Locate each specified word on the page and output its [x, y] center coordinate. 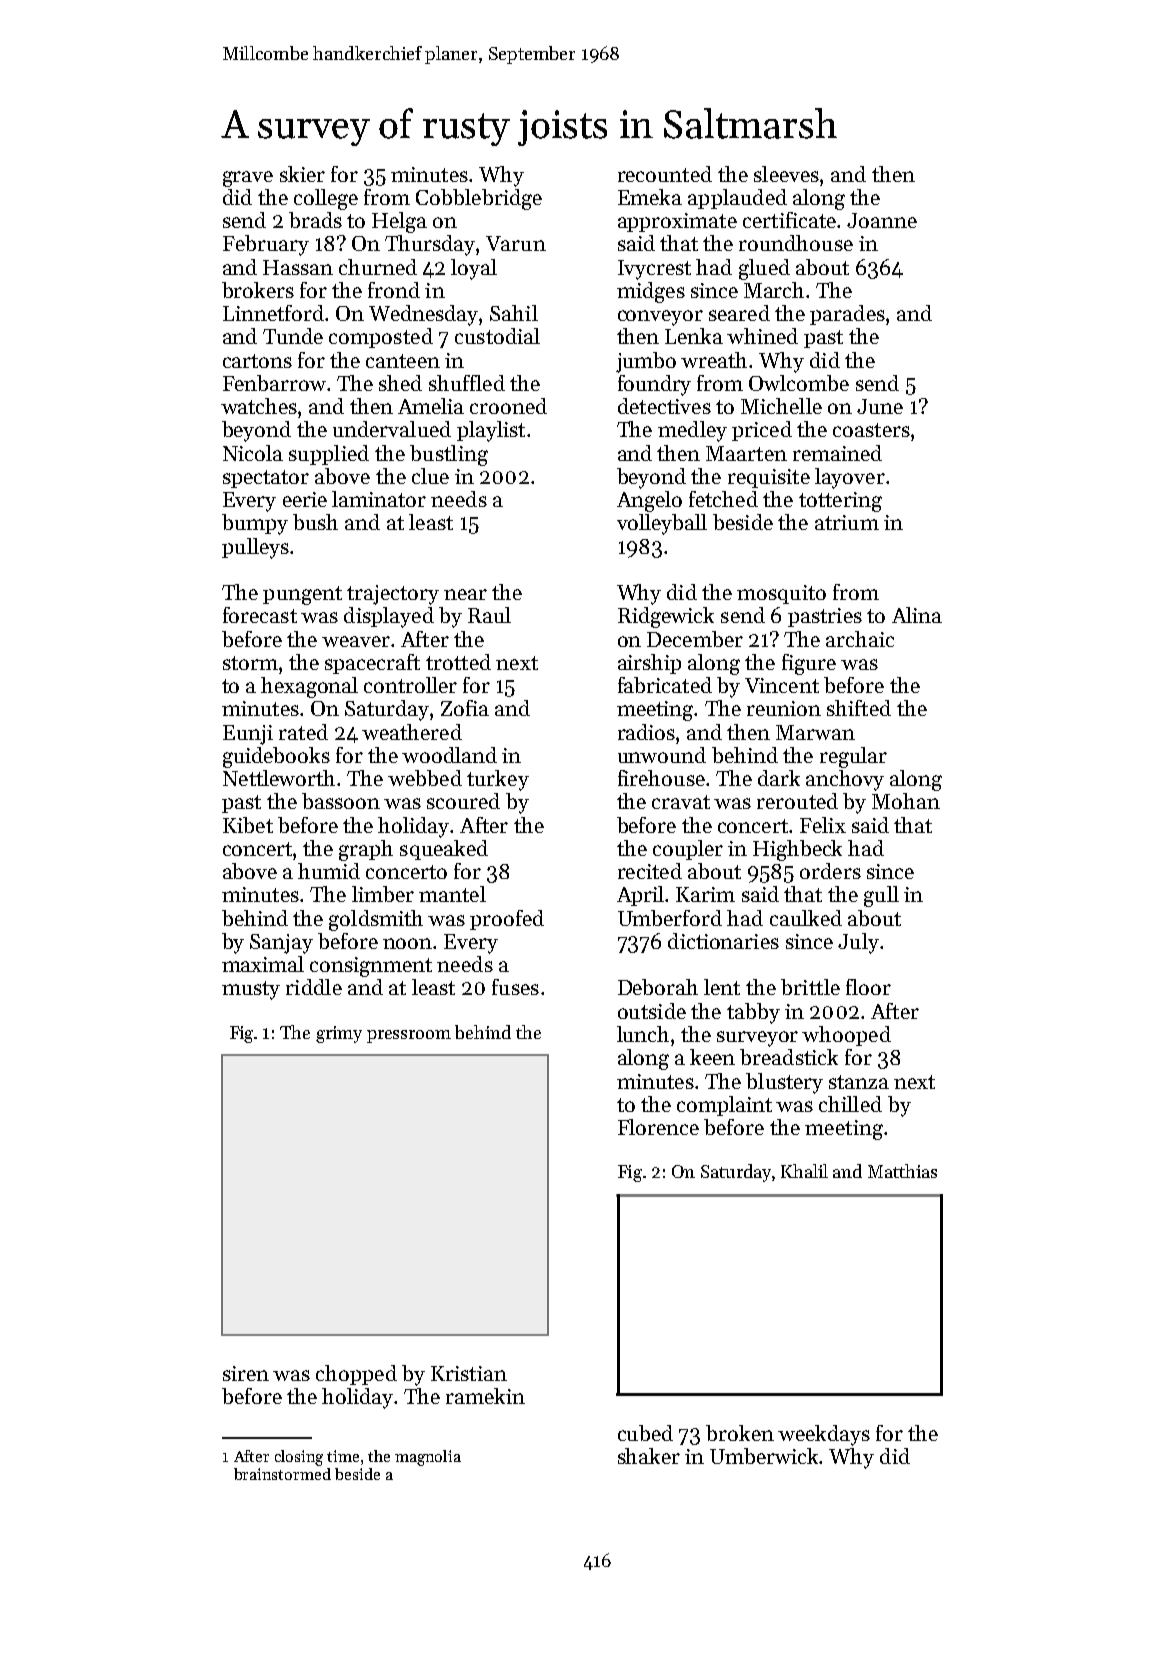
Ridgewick [666, 617]
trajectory [393, 595]
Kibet [248, 825]
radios [646, 732]
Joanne [882, 220]
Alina [917, 615]
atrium [847, 522]
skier [302, 174]
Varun [516, 243]
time [343, 1456]
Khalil [804, 1171]
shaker [649, 1456]
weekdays [824, 1435]
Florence [658, 1127]
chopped [356, 1375]
